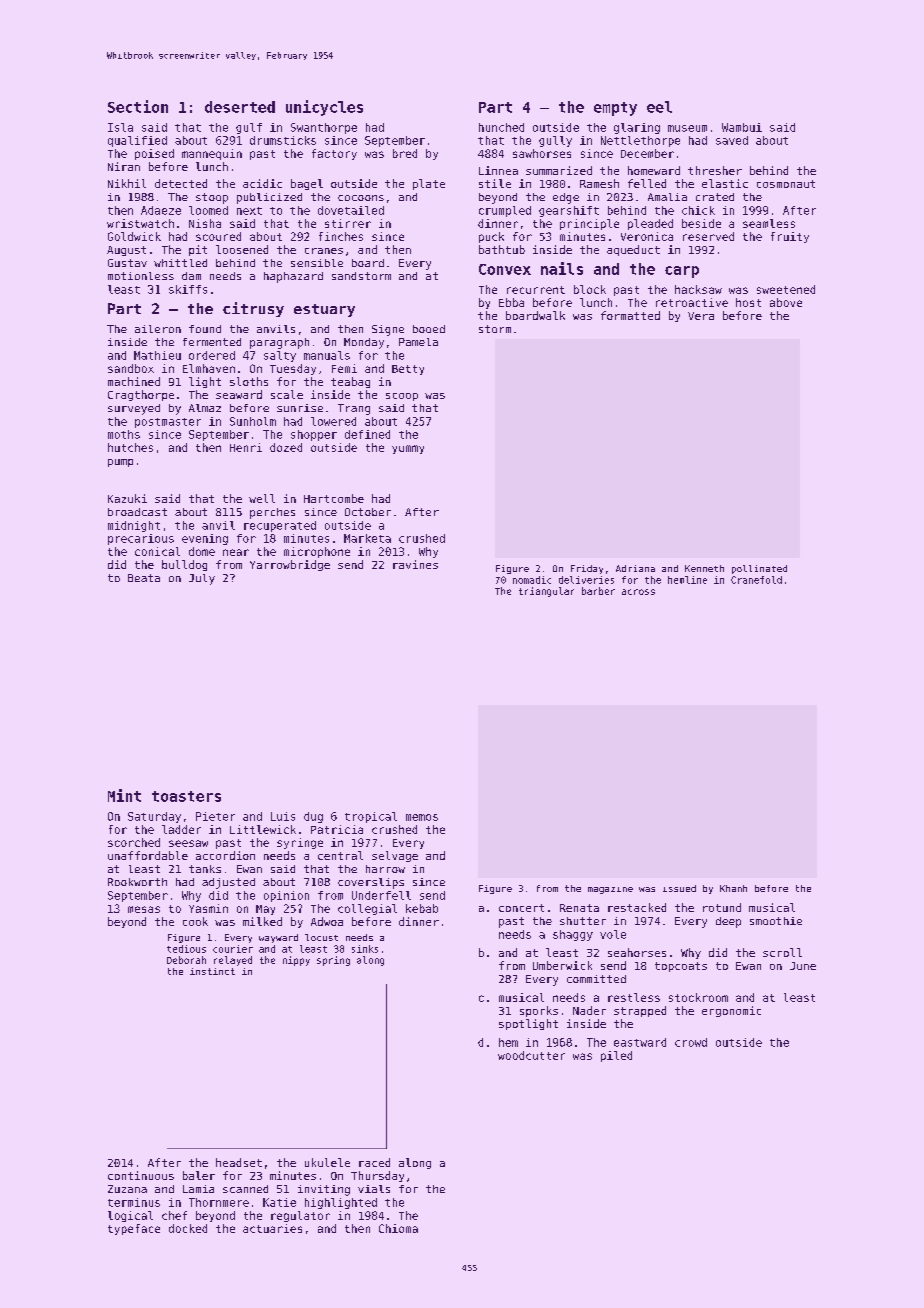  What do you see at coordinates (742, 127) in the page?
I see `Wambui` at bounding box center [742, 127].
